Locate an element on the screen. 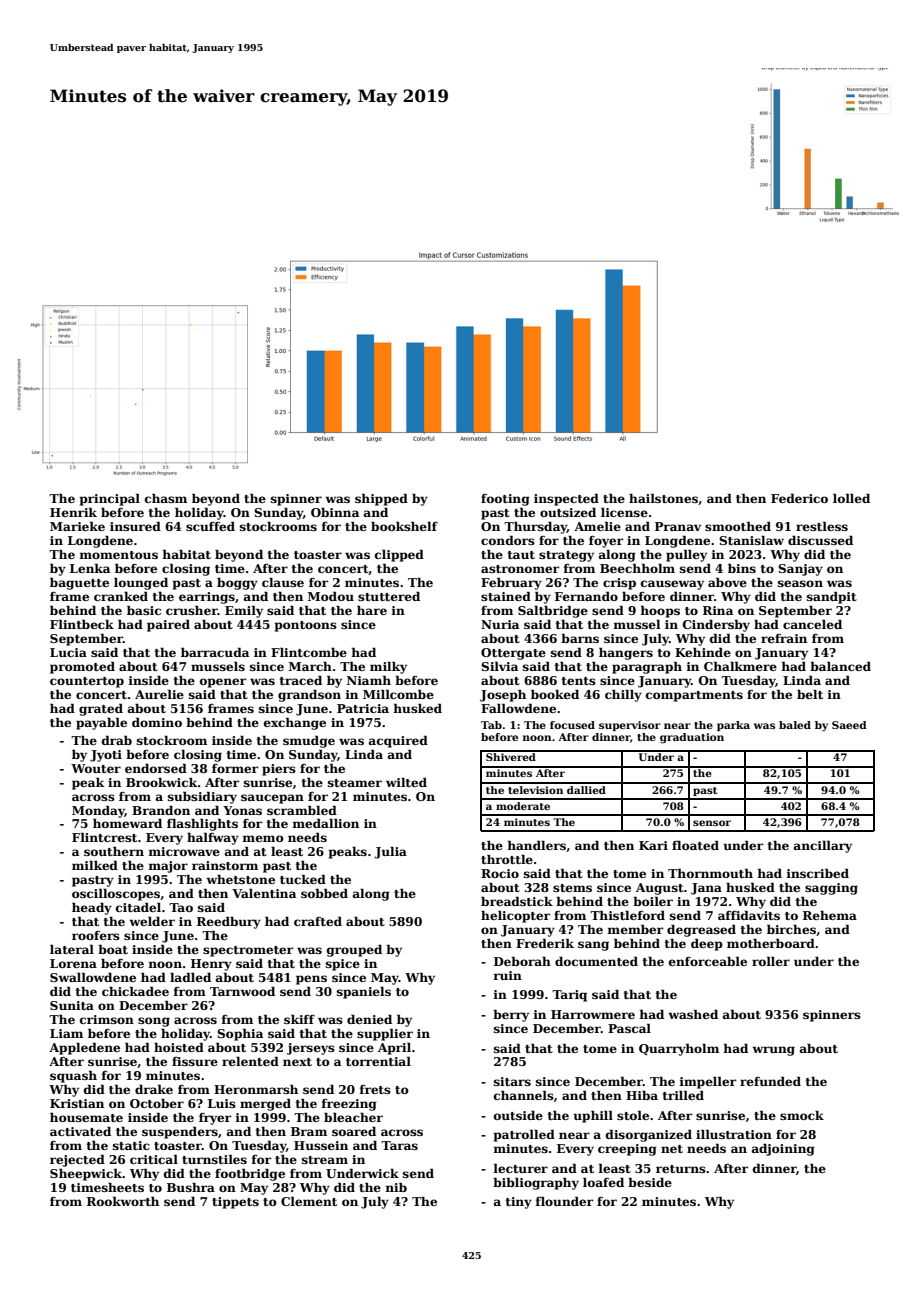 The width and height of the screenshot is (924, 1308). bookshelf is located at coordinates (404, 526).
